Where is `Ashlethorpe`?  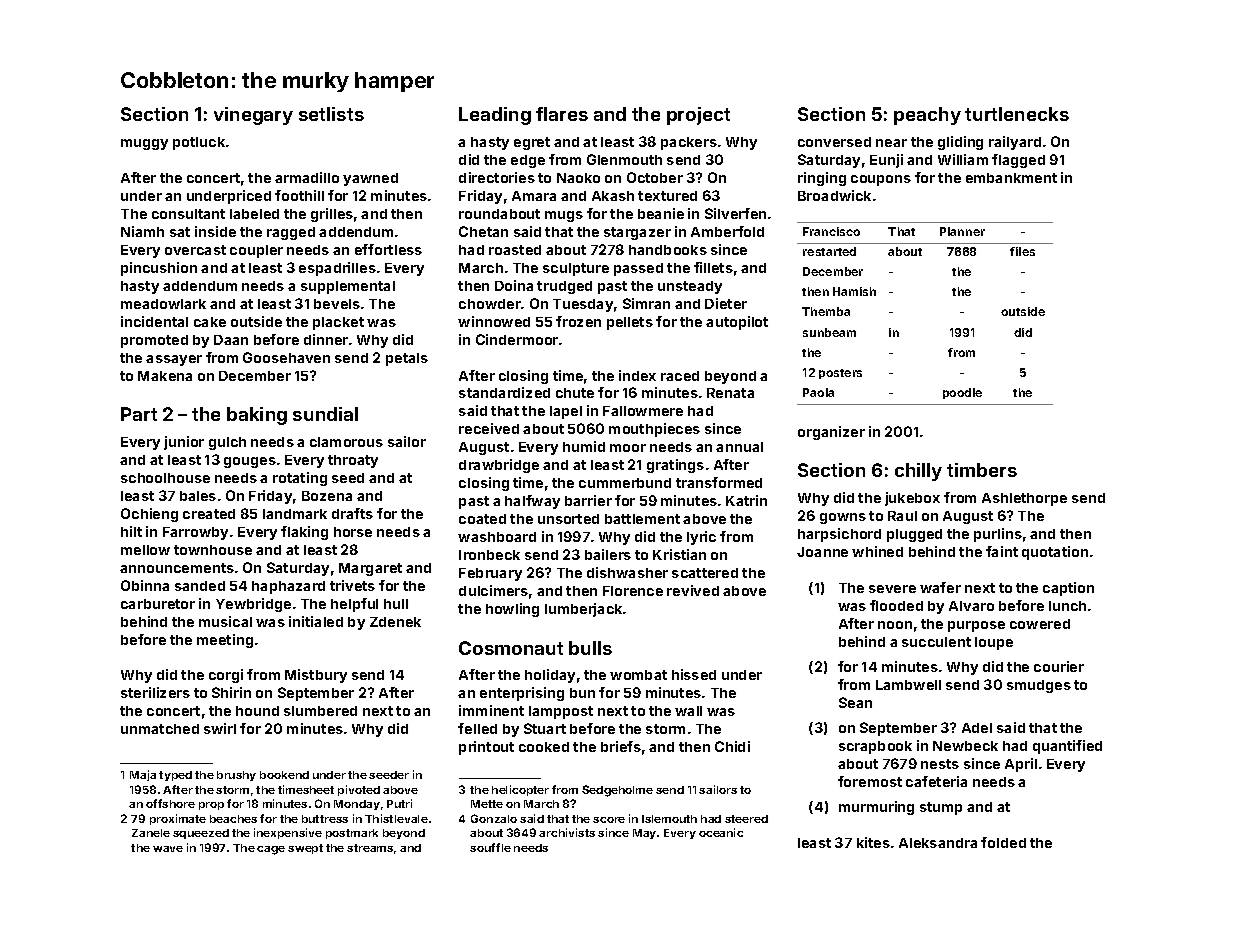 Ashlethorpe is located at coordinates (1024, 499).
